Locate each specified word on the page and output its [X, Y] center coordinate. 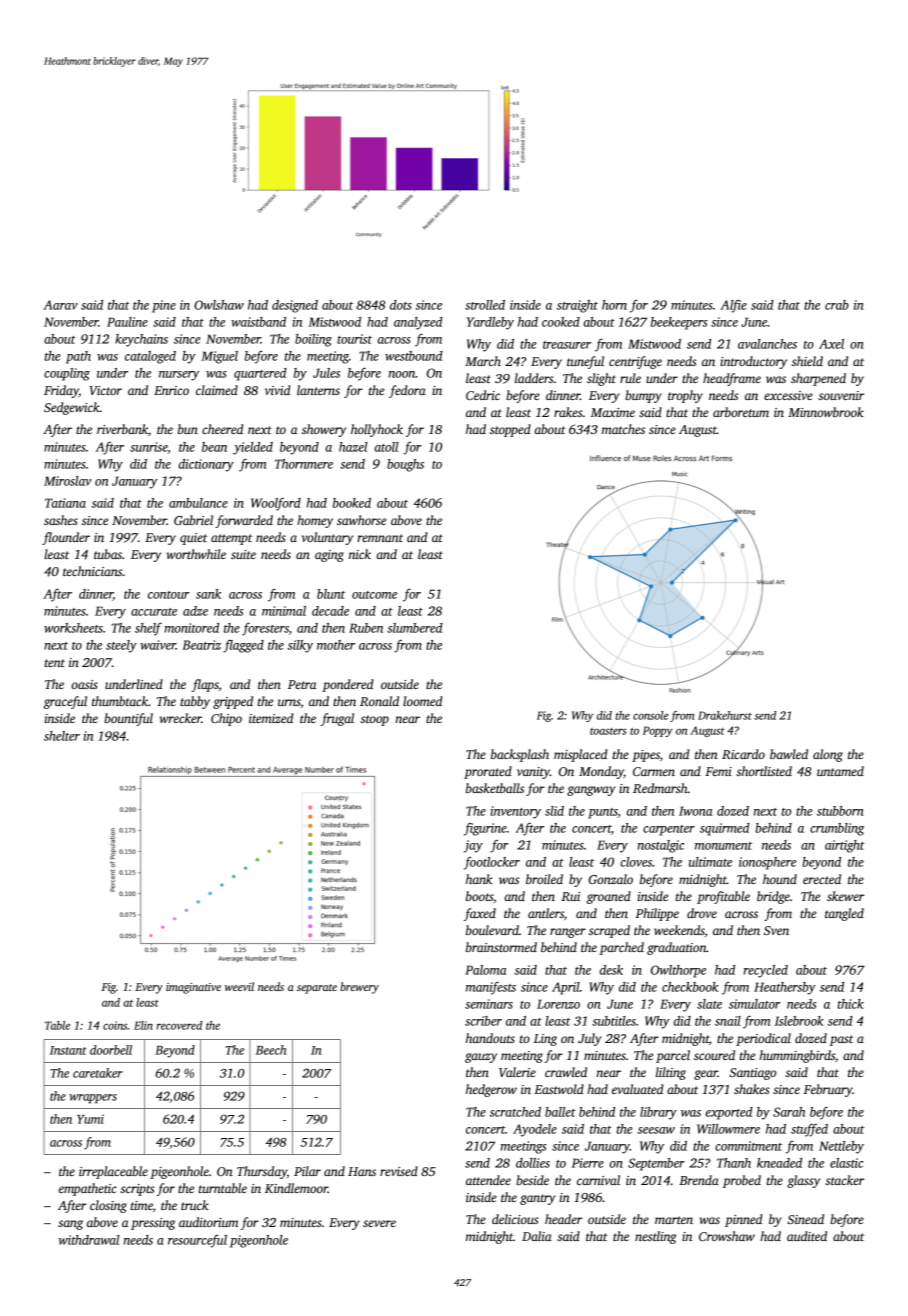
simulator [755, 1004]
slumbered [415, 628]
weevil [239, 986]
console [650, 715]
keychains [141, 340]
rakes [568, 412]
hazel [353, 447]
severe [379, 1223]
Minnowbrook [826, 412]
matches [623, 429]
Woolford [276, 504]
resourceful [197, 1241]
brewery [359, 988]
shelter [62, 736]
